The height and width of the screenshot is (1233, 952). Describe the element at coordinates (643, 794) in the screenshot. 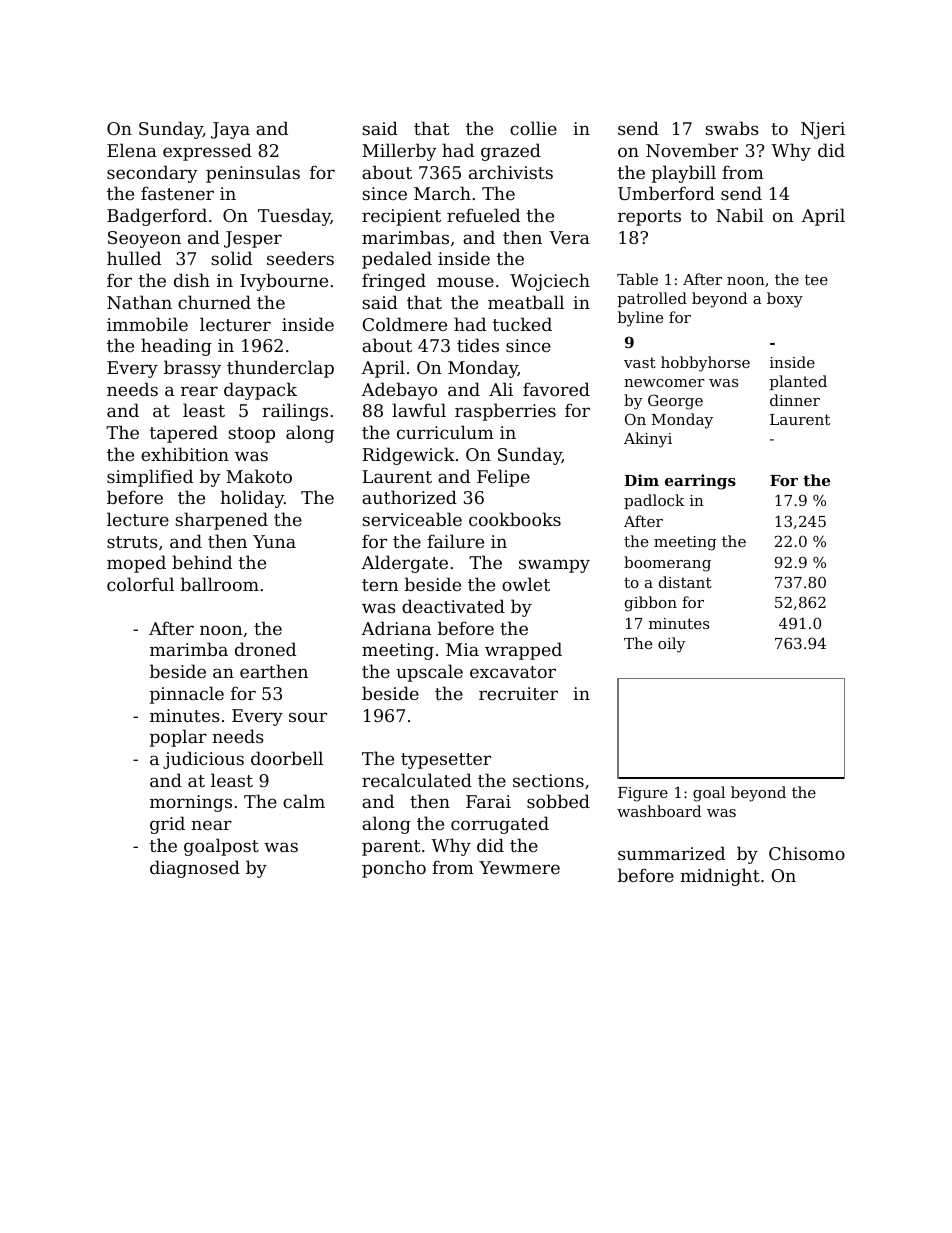

I see `Figure` at that location.
